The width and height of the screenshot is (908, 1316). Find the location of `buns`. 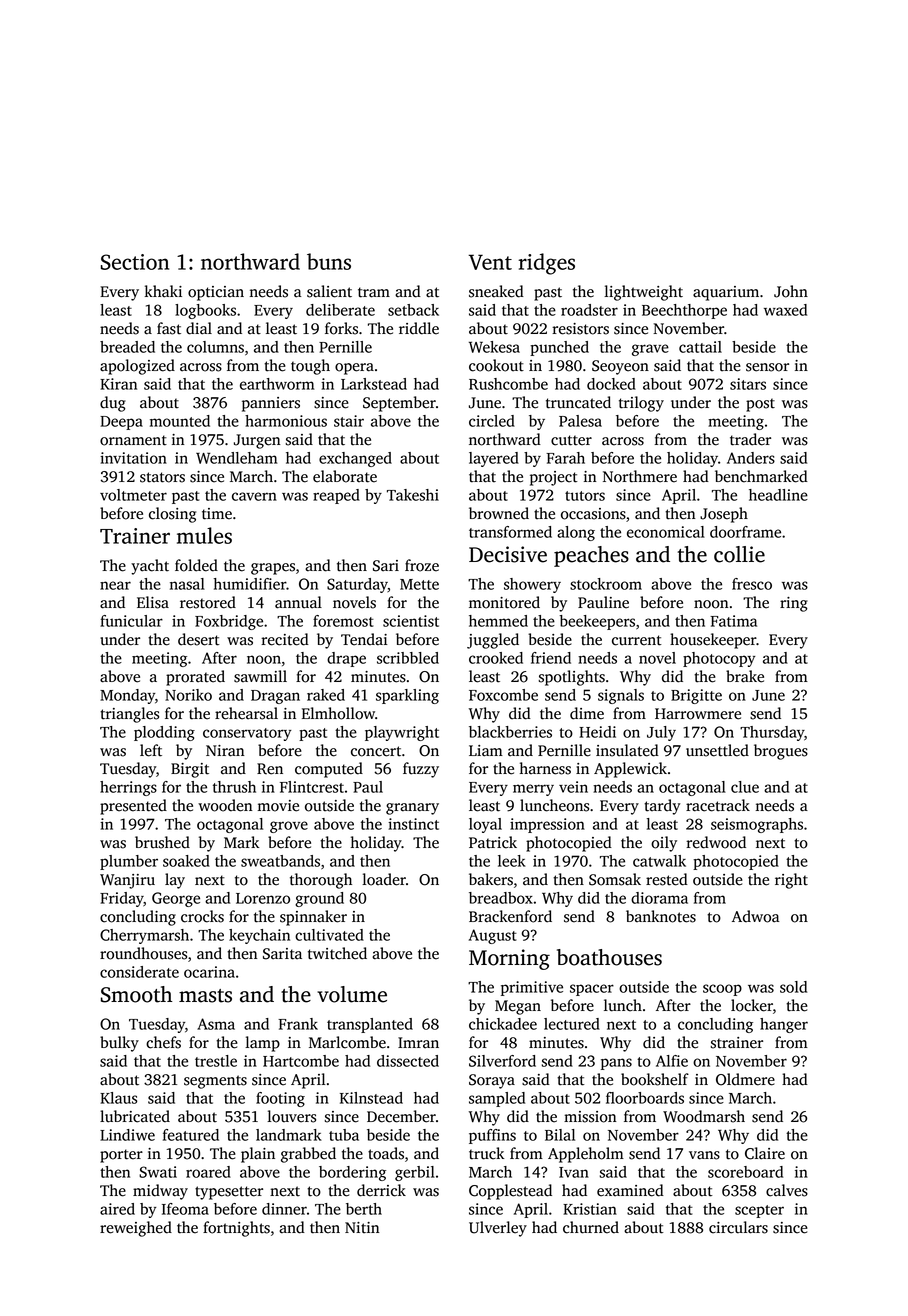

buns is located at coordinates (329, 261).
